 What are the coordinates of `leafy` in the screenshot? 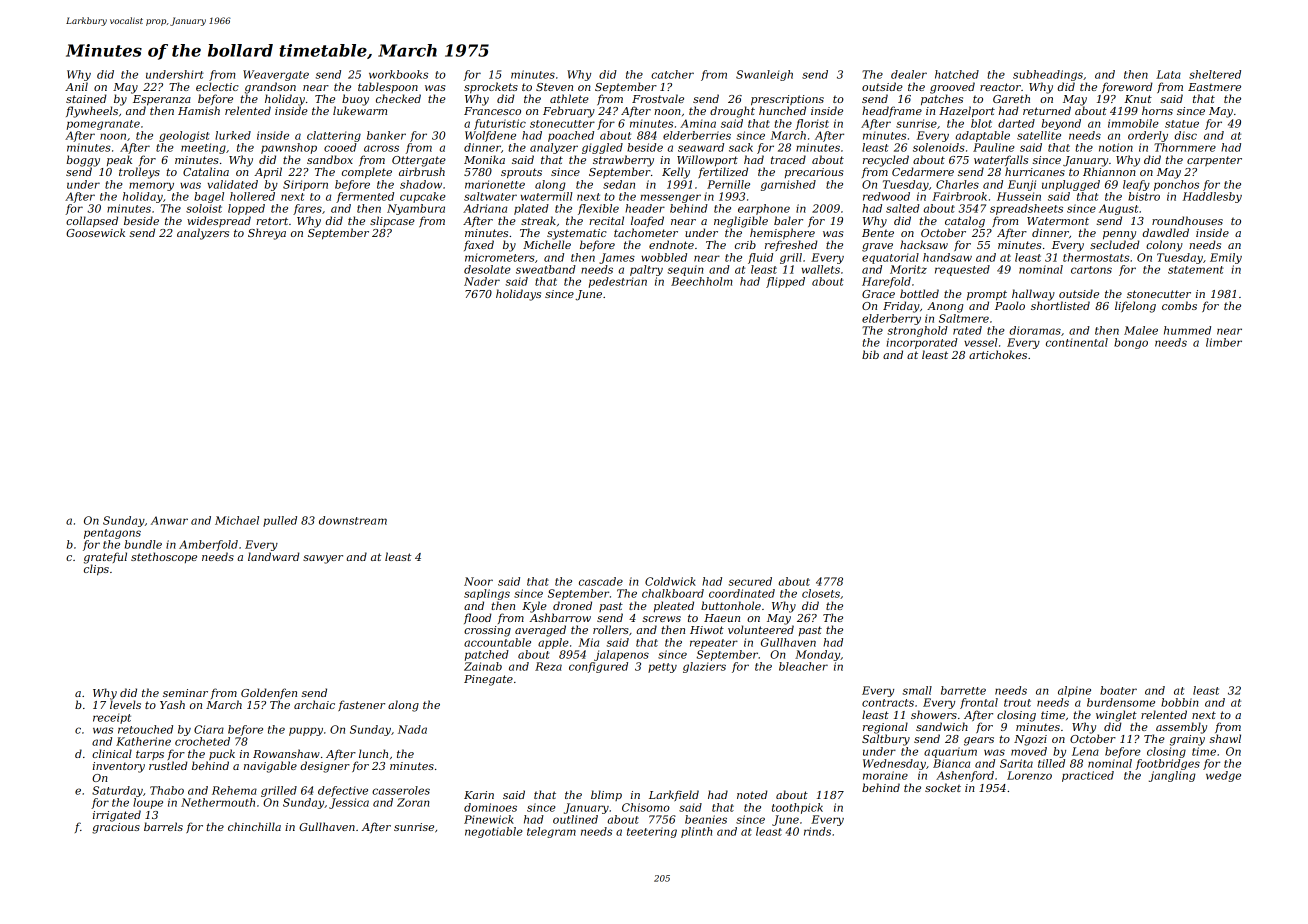 It's located at (1136, 185).
